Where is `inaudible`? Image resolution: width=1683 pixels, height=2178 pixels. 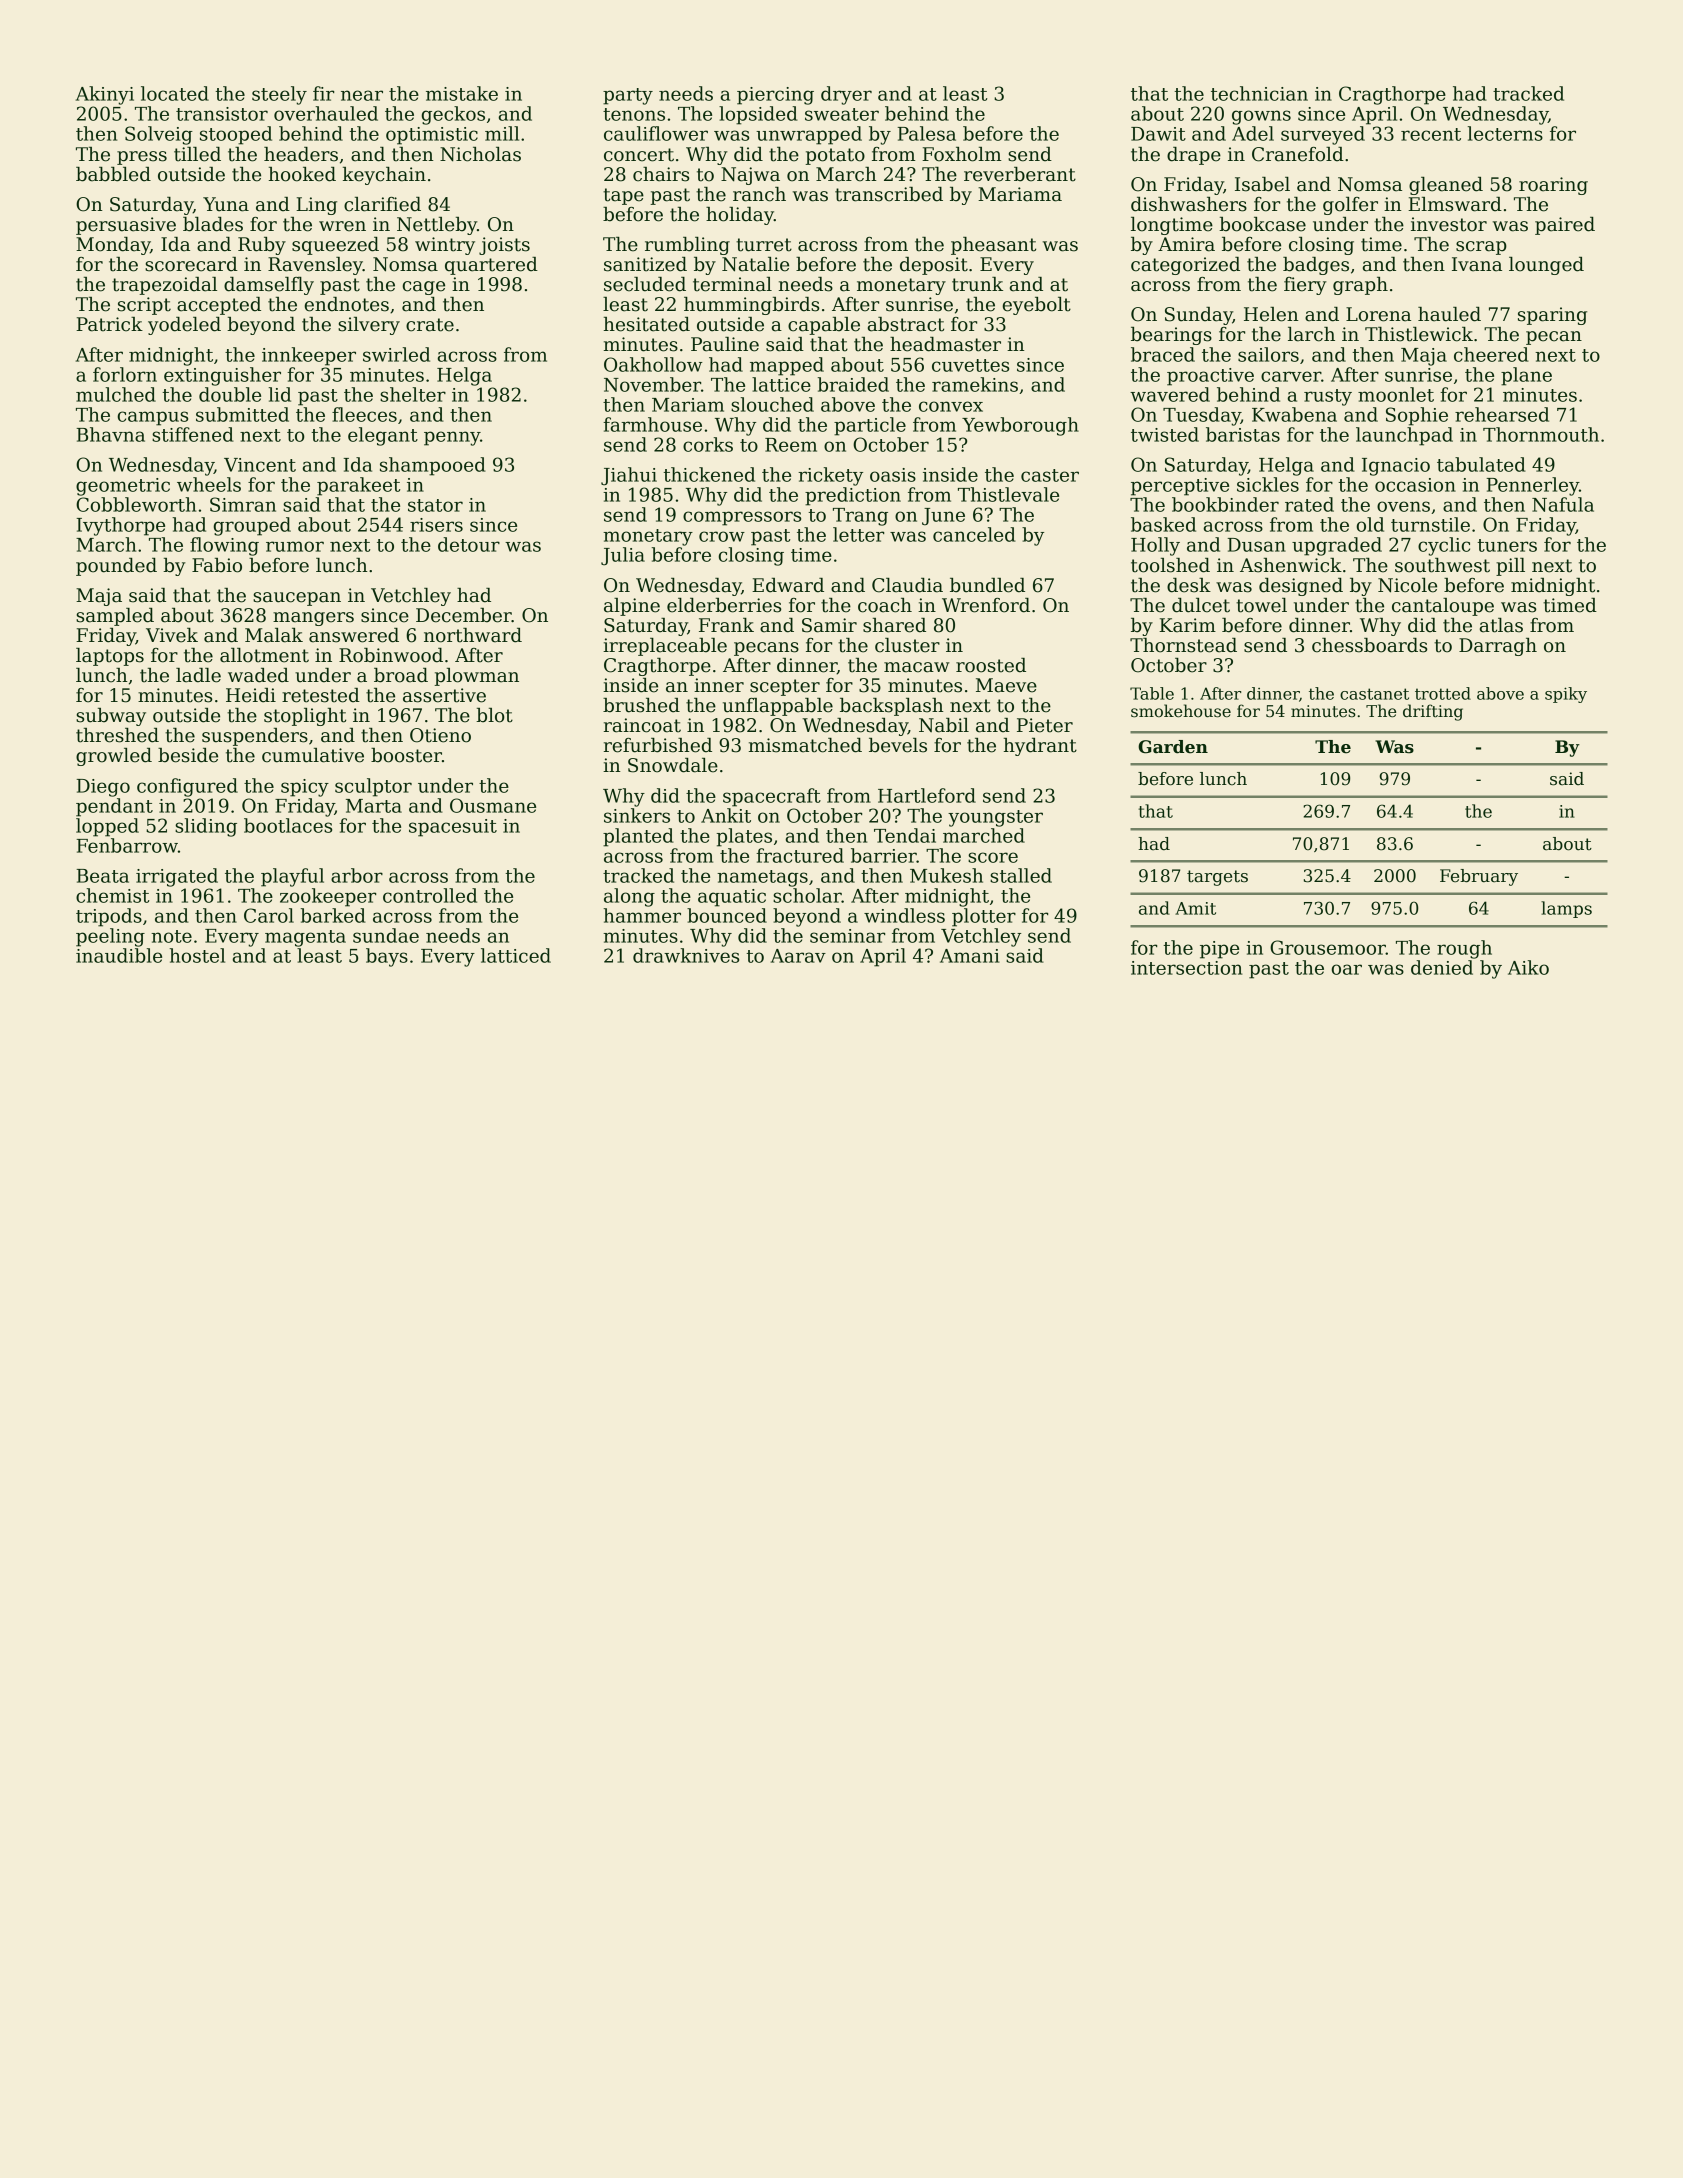 inaudible is located at coordinates (119, 955).
